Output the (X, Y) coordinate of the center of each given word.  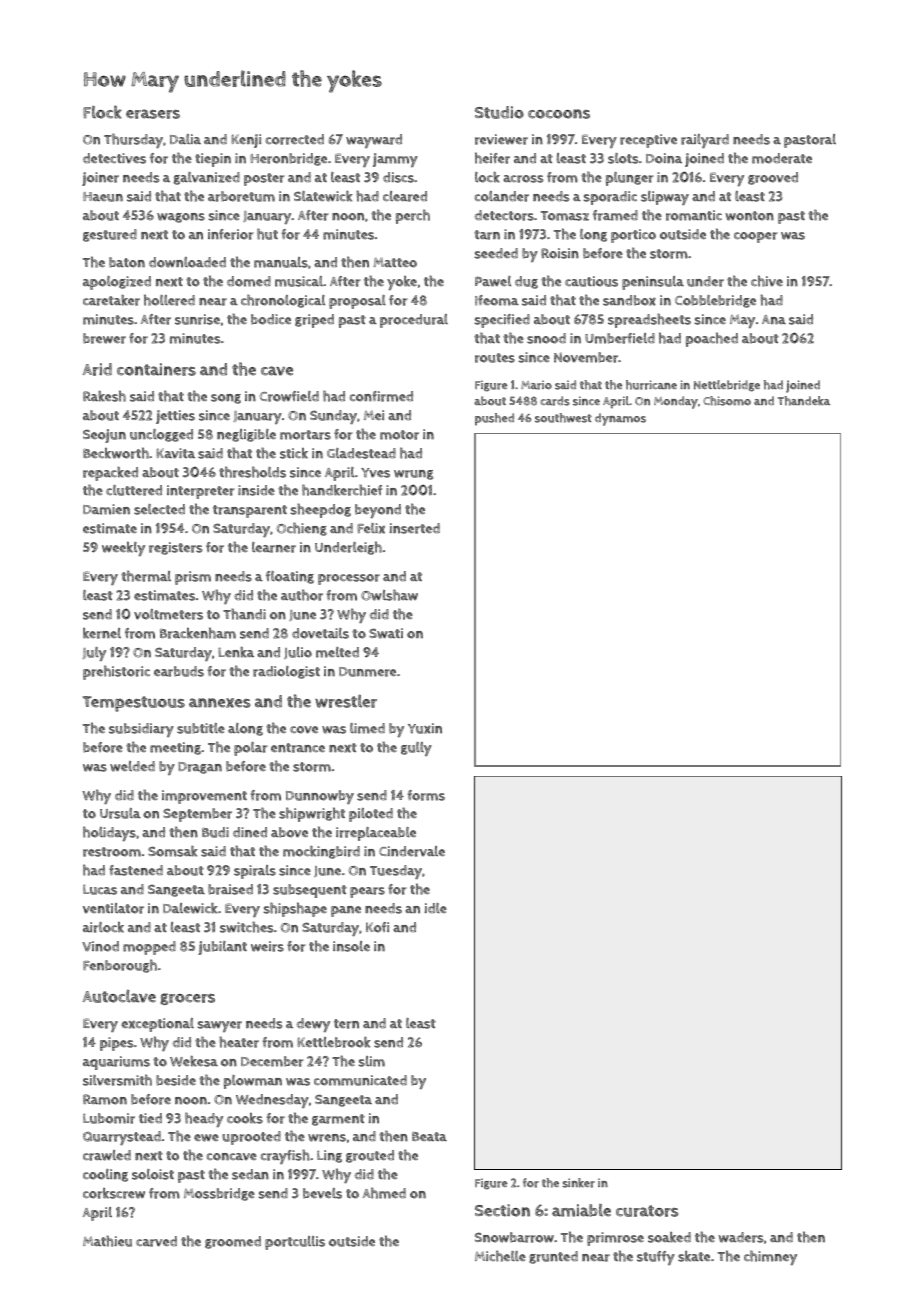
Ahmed (384, 1193)
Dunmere (367, 672)
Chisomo (727, 401)
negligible (246, 435)
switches (247, 927)
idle (436, 908)
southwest (563, 418)
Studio (499, 112)
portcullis (295, 1243)
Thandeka (804, 401)
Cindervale (412, 851)
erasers (153, 114)
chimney (770, 1257)
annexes (220, 703)
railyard (705, 141)
